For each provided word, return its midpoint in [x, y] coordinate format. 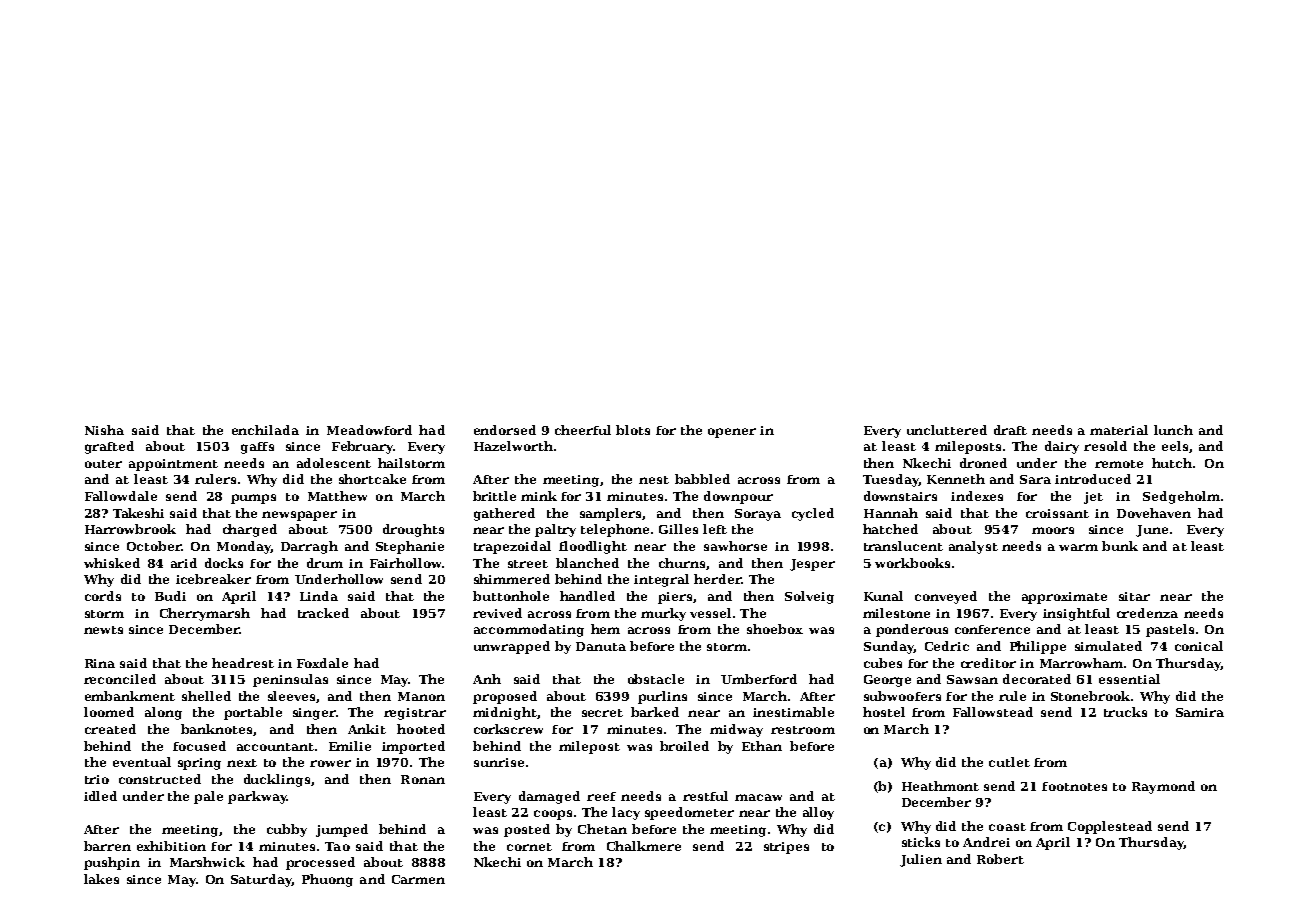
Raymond [1163, 787]
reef [601, 796]
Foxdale [322, 663]
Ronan [423, 779]
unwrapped [512, 647]
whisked [112, 563]
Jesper [812, 565]
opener [732, 433]
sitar [1134, 596]
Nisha [104, 430]
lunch [1173, 430]
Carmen [418, 879]
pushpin [112, 863]
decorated [1037, 679]
